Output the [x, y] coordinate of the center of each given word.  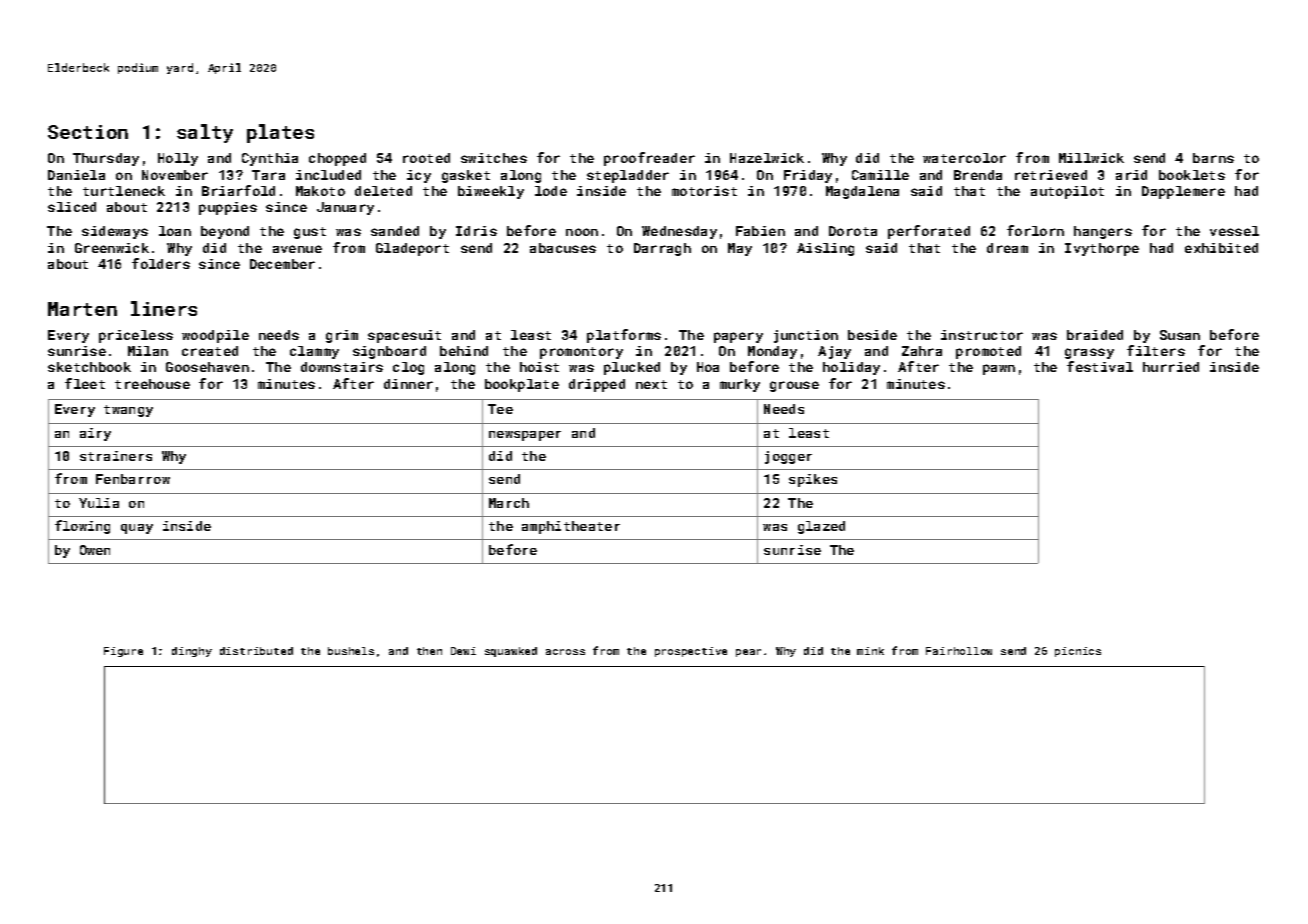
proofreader [649, 159]
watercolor [964, 158]
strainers [116, 456]
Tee [500, 409]
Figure [123, 652]
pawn [999, 369]
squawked [511, 652]
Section [88, 132]
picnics [1078, 652]
